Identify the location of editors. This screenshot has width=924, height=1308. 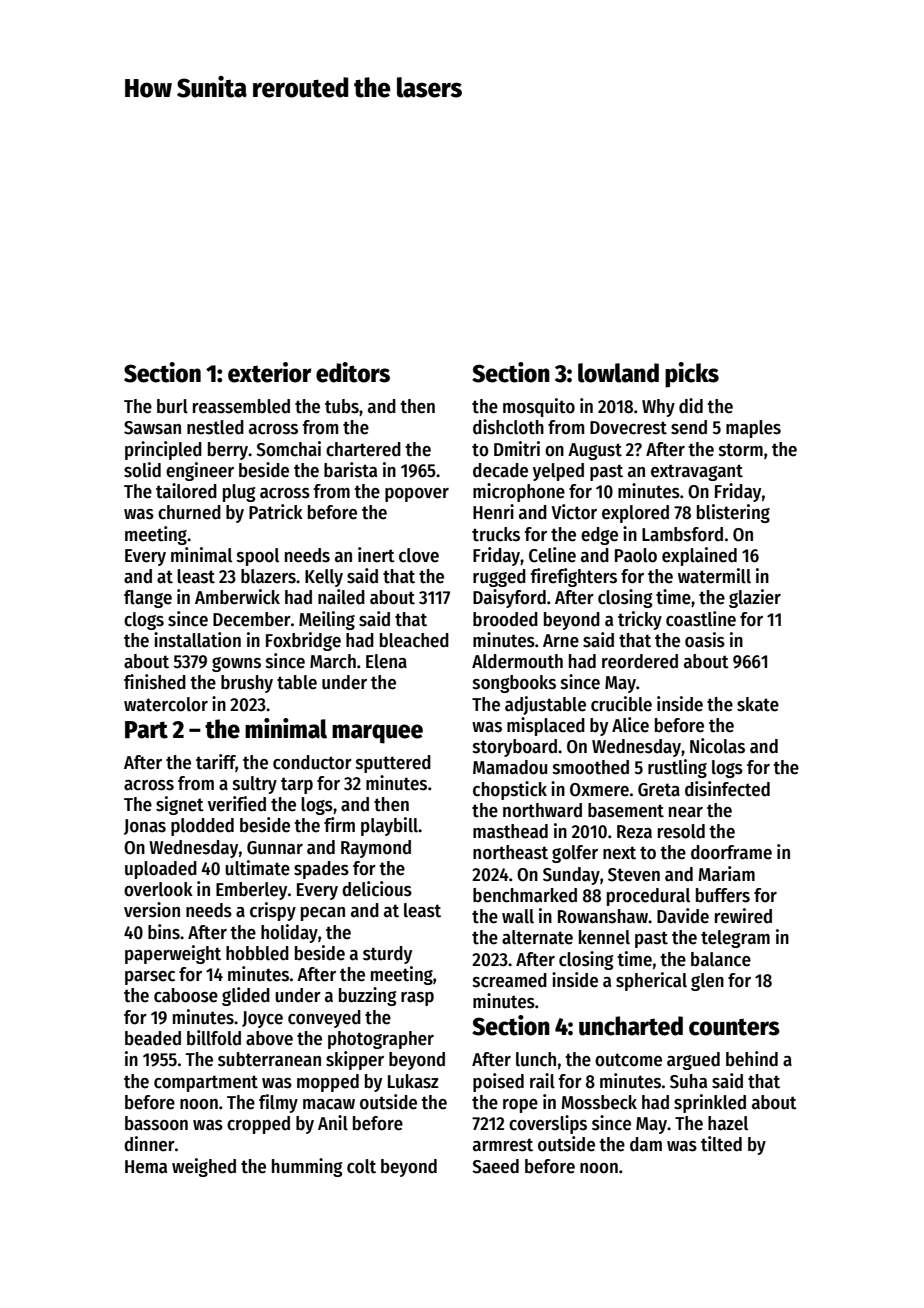
(353, 372).
